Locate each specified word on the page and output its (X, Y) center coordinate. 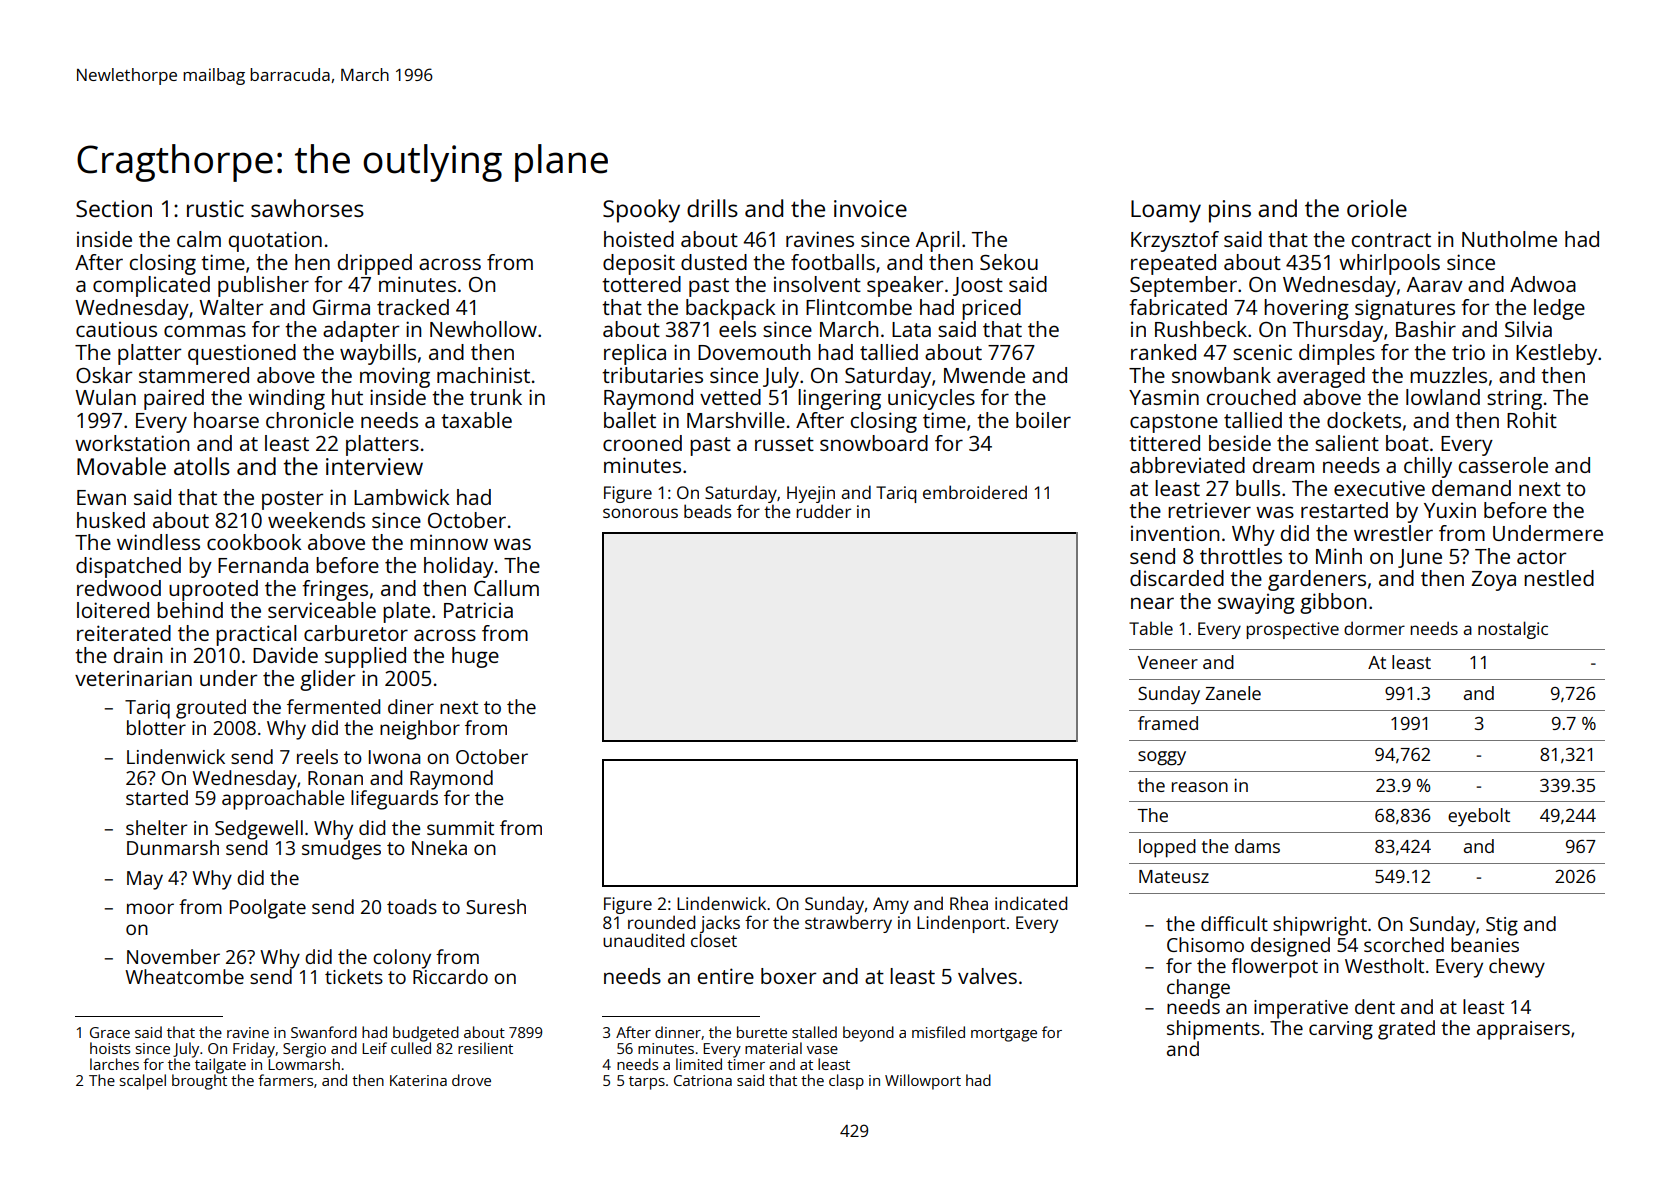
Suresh (496, 906)
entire (726, 976)
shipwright (1320, 926)
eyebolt (1479, 817)
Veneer (1168, 662)
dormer (1374, 628)
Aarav (1435, 284)
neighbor (420, 730)
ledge (1559, 309)
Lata (911, 329)
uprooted (213, 590)
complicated (151, 286)
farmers (285, 1080)
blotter (156, 727)
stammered (194, 375)
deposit (639, 264)
